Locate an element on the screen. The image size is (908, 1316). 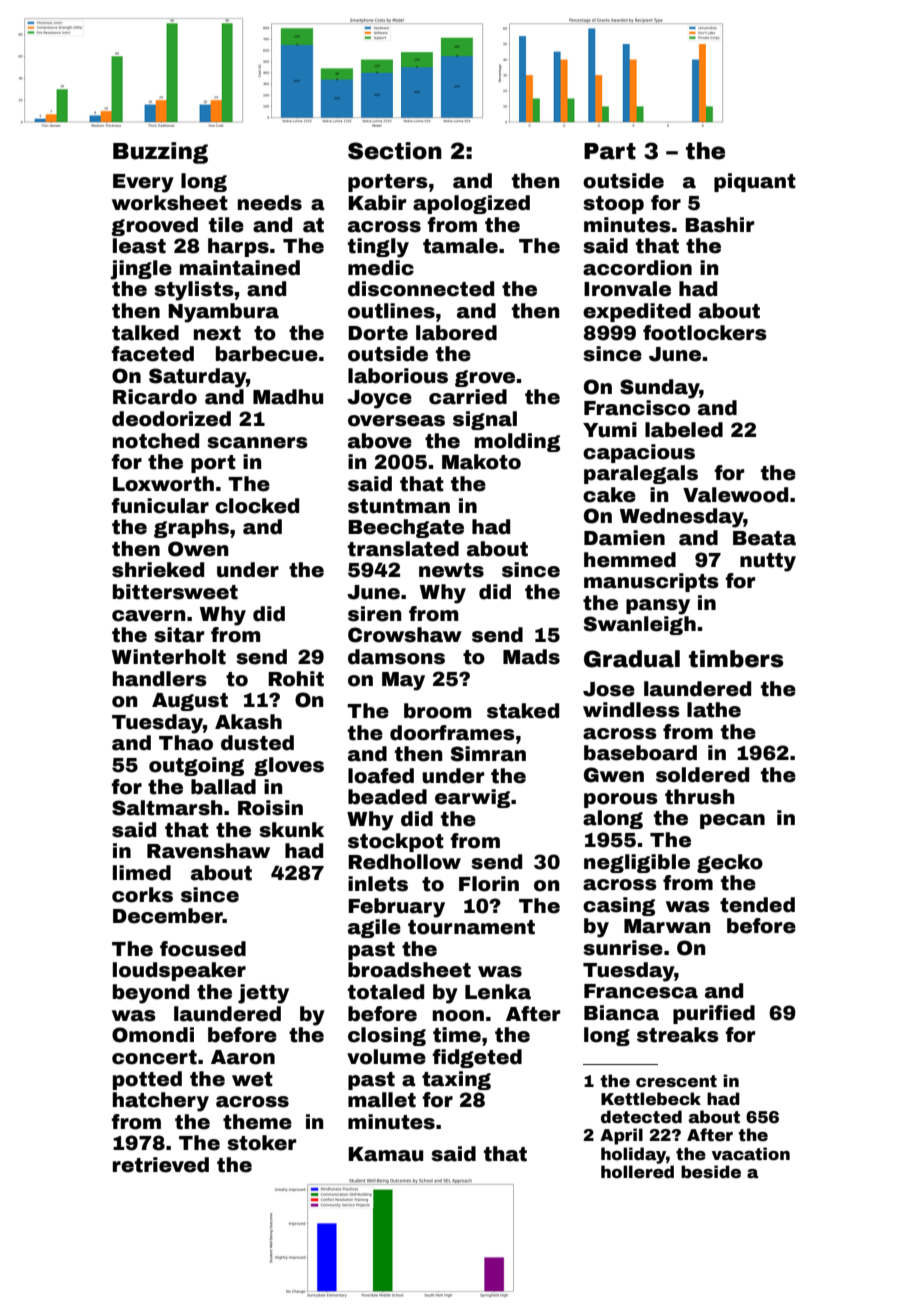
wet is located at coordinates (252, 1079).
